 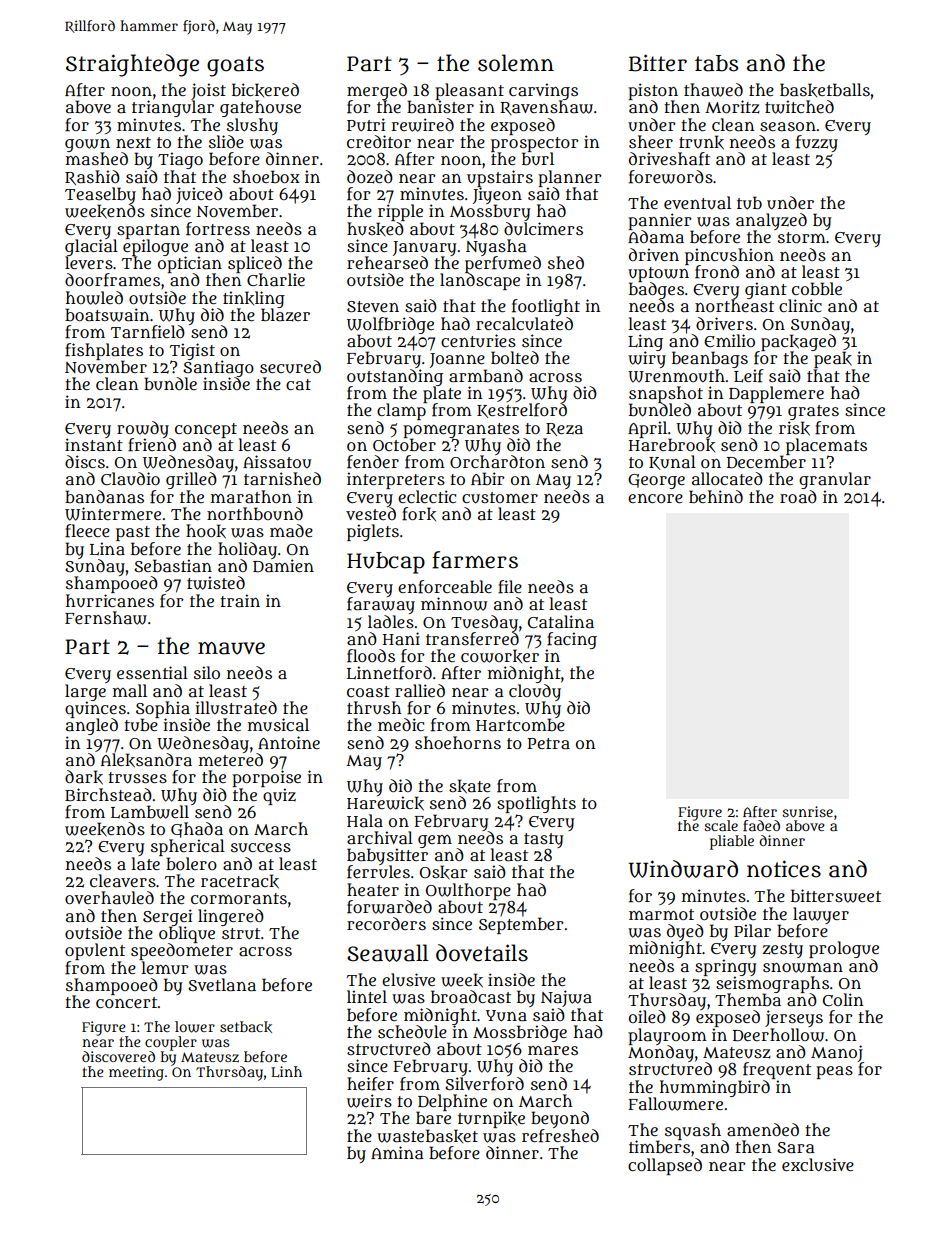 I want to click on discovered, so click(x=118, y=1056).
